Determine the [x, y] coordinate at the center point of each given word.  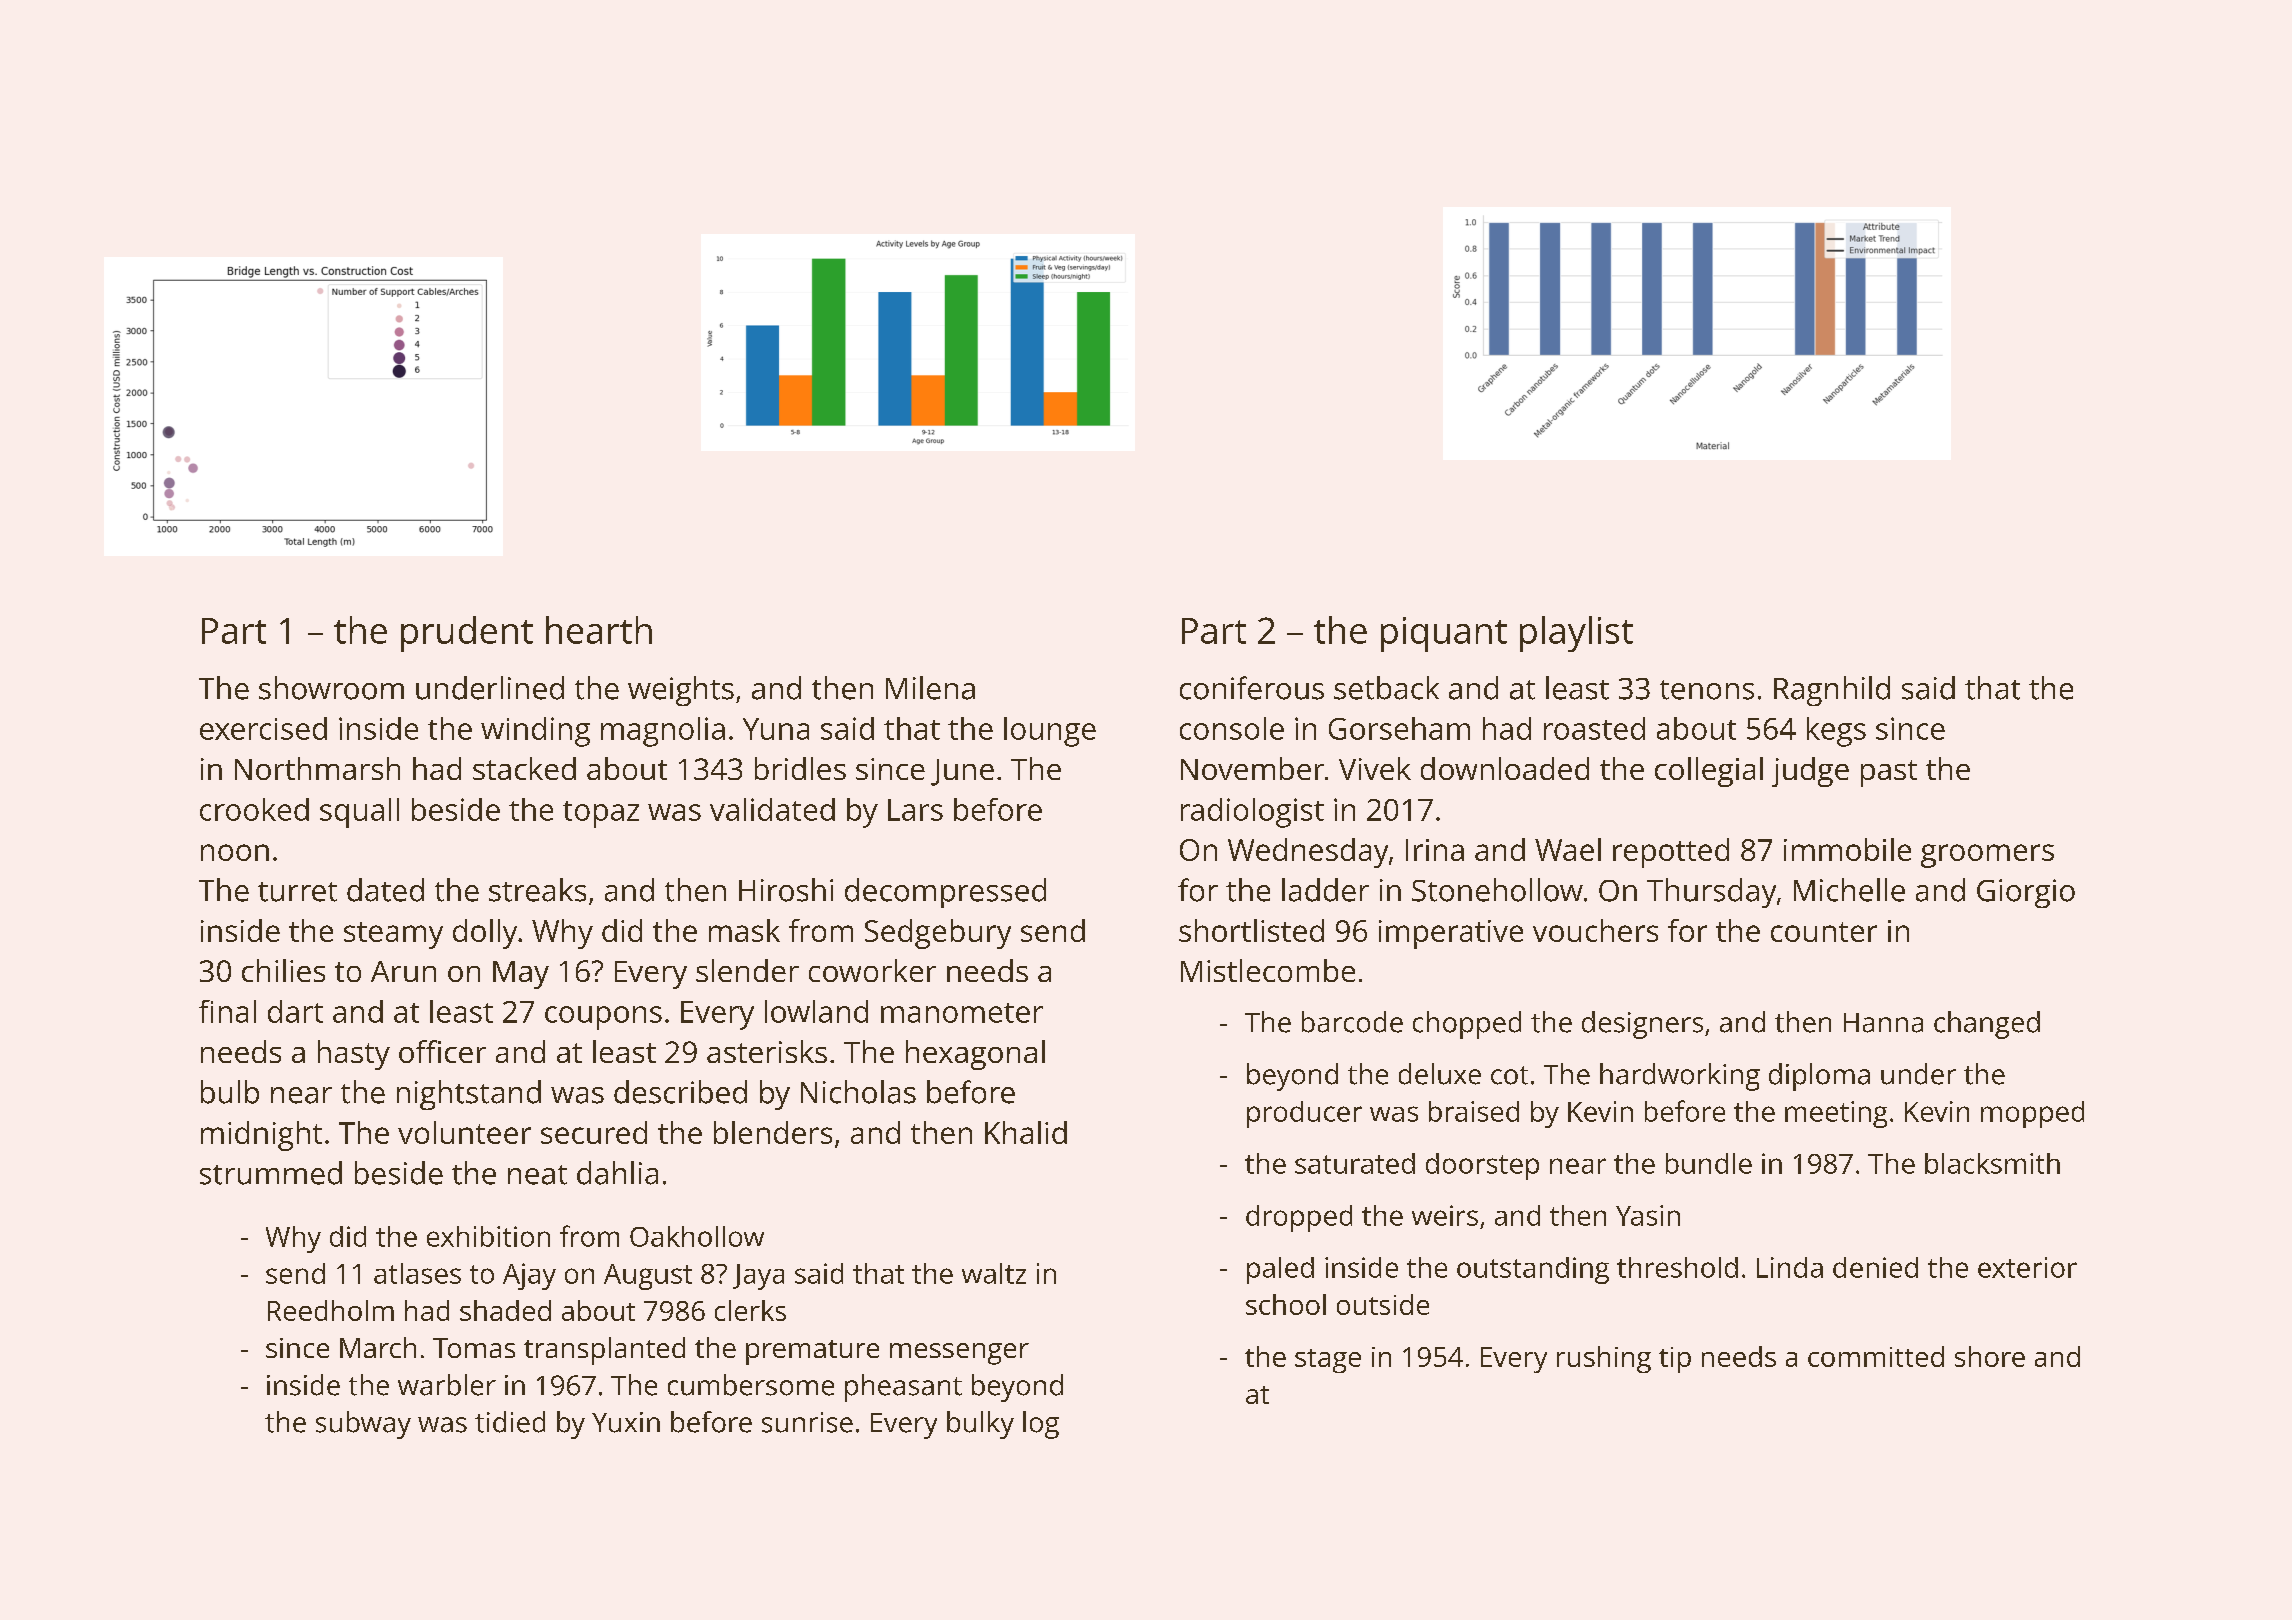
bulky [980, 1425]
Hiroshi [786, 890]
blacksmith [1992, 1163]
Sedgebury [938, 934]
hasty [354, 1055]
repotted [1671, 853]
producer [1304, 1114]
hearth [599, 630]
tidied [510, 1422]
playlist [1576, 634]
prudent [467, 634]
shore [1990, 1356]
